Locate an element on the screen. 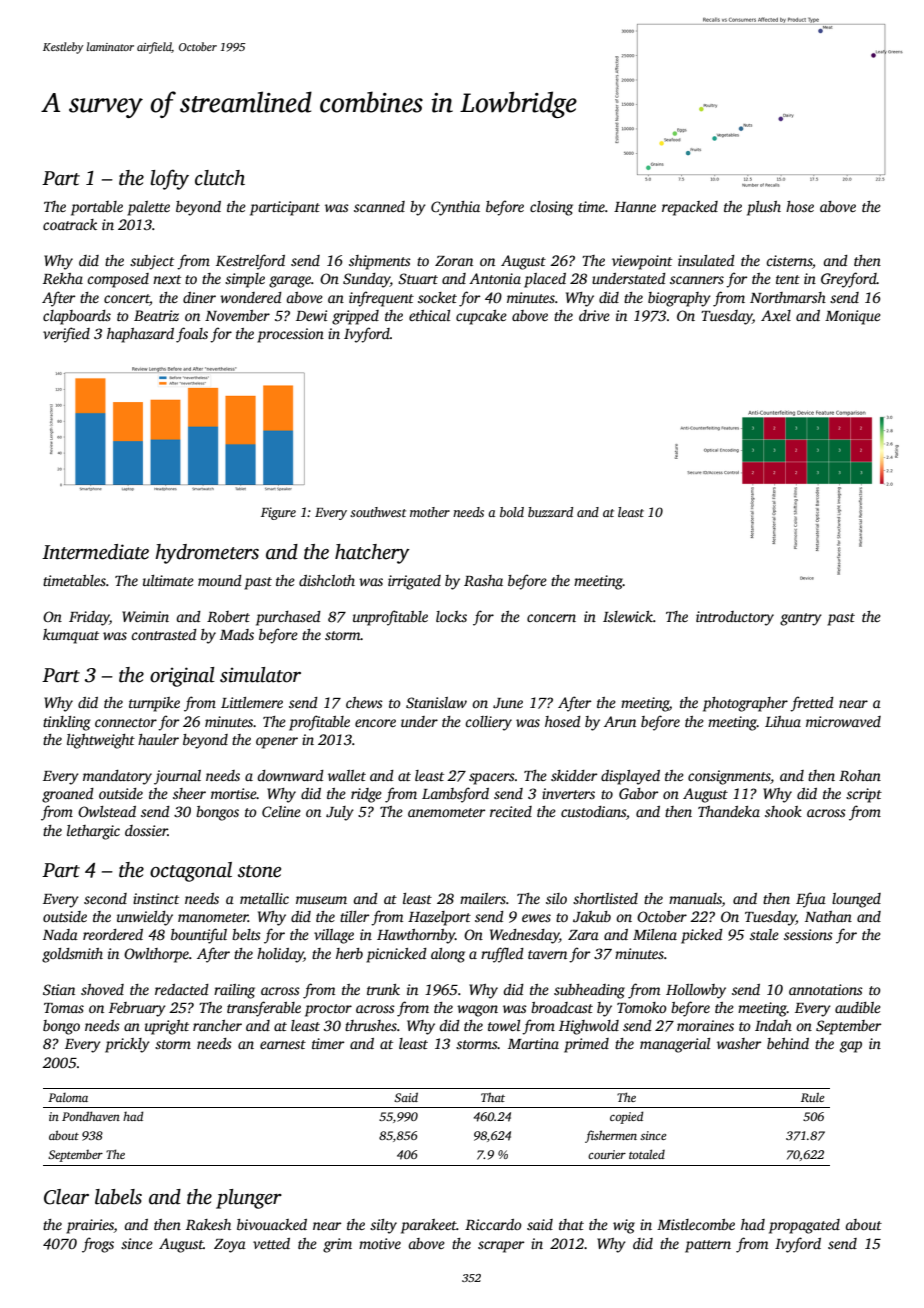  wallet is located at coordinates (347, 775).
